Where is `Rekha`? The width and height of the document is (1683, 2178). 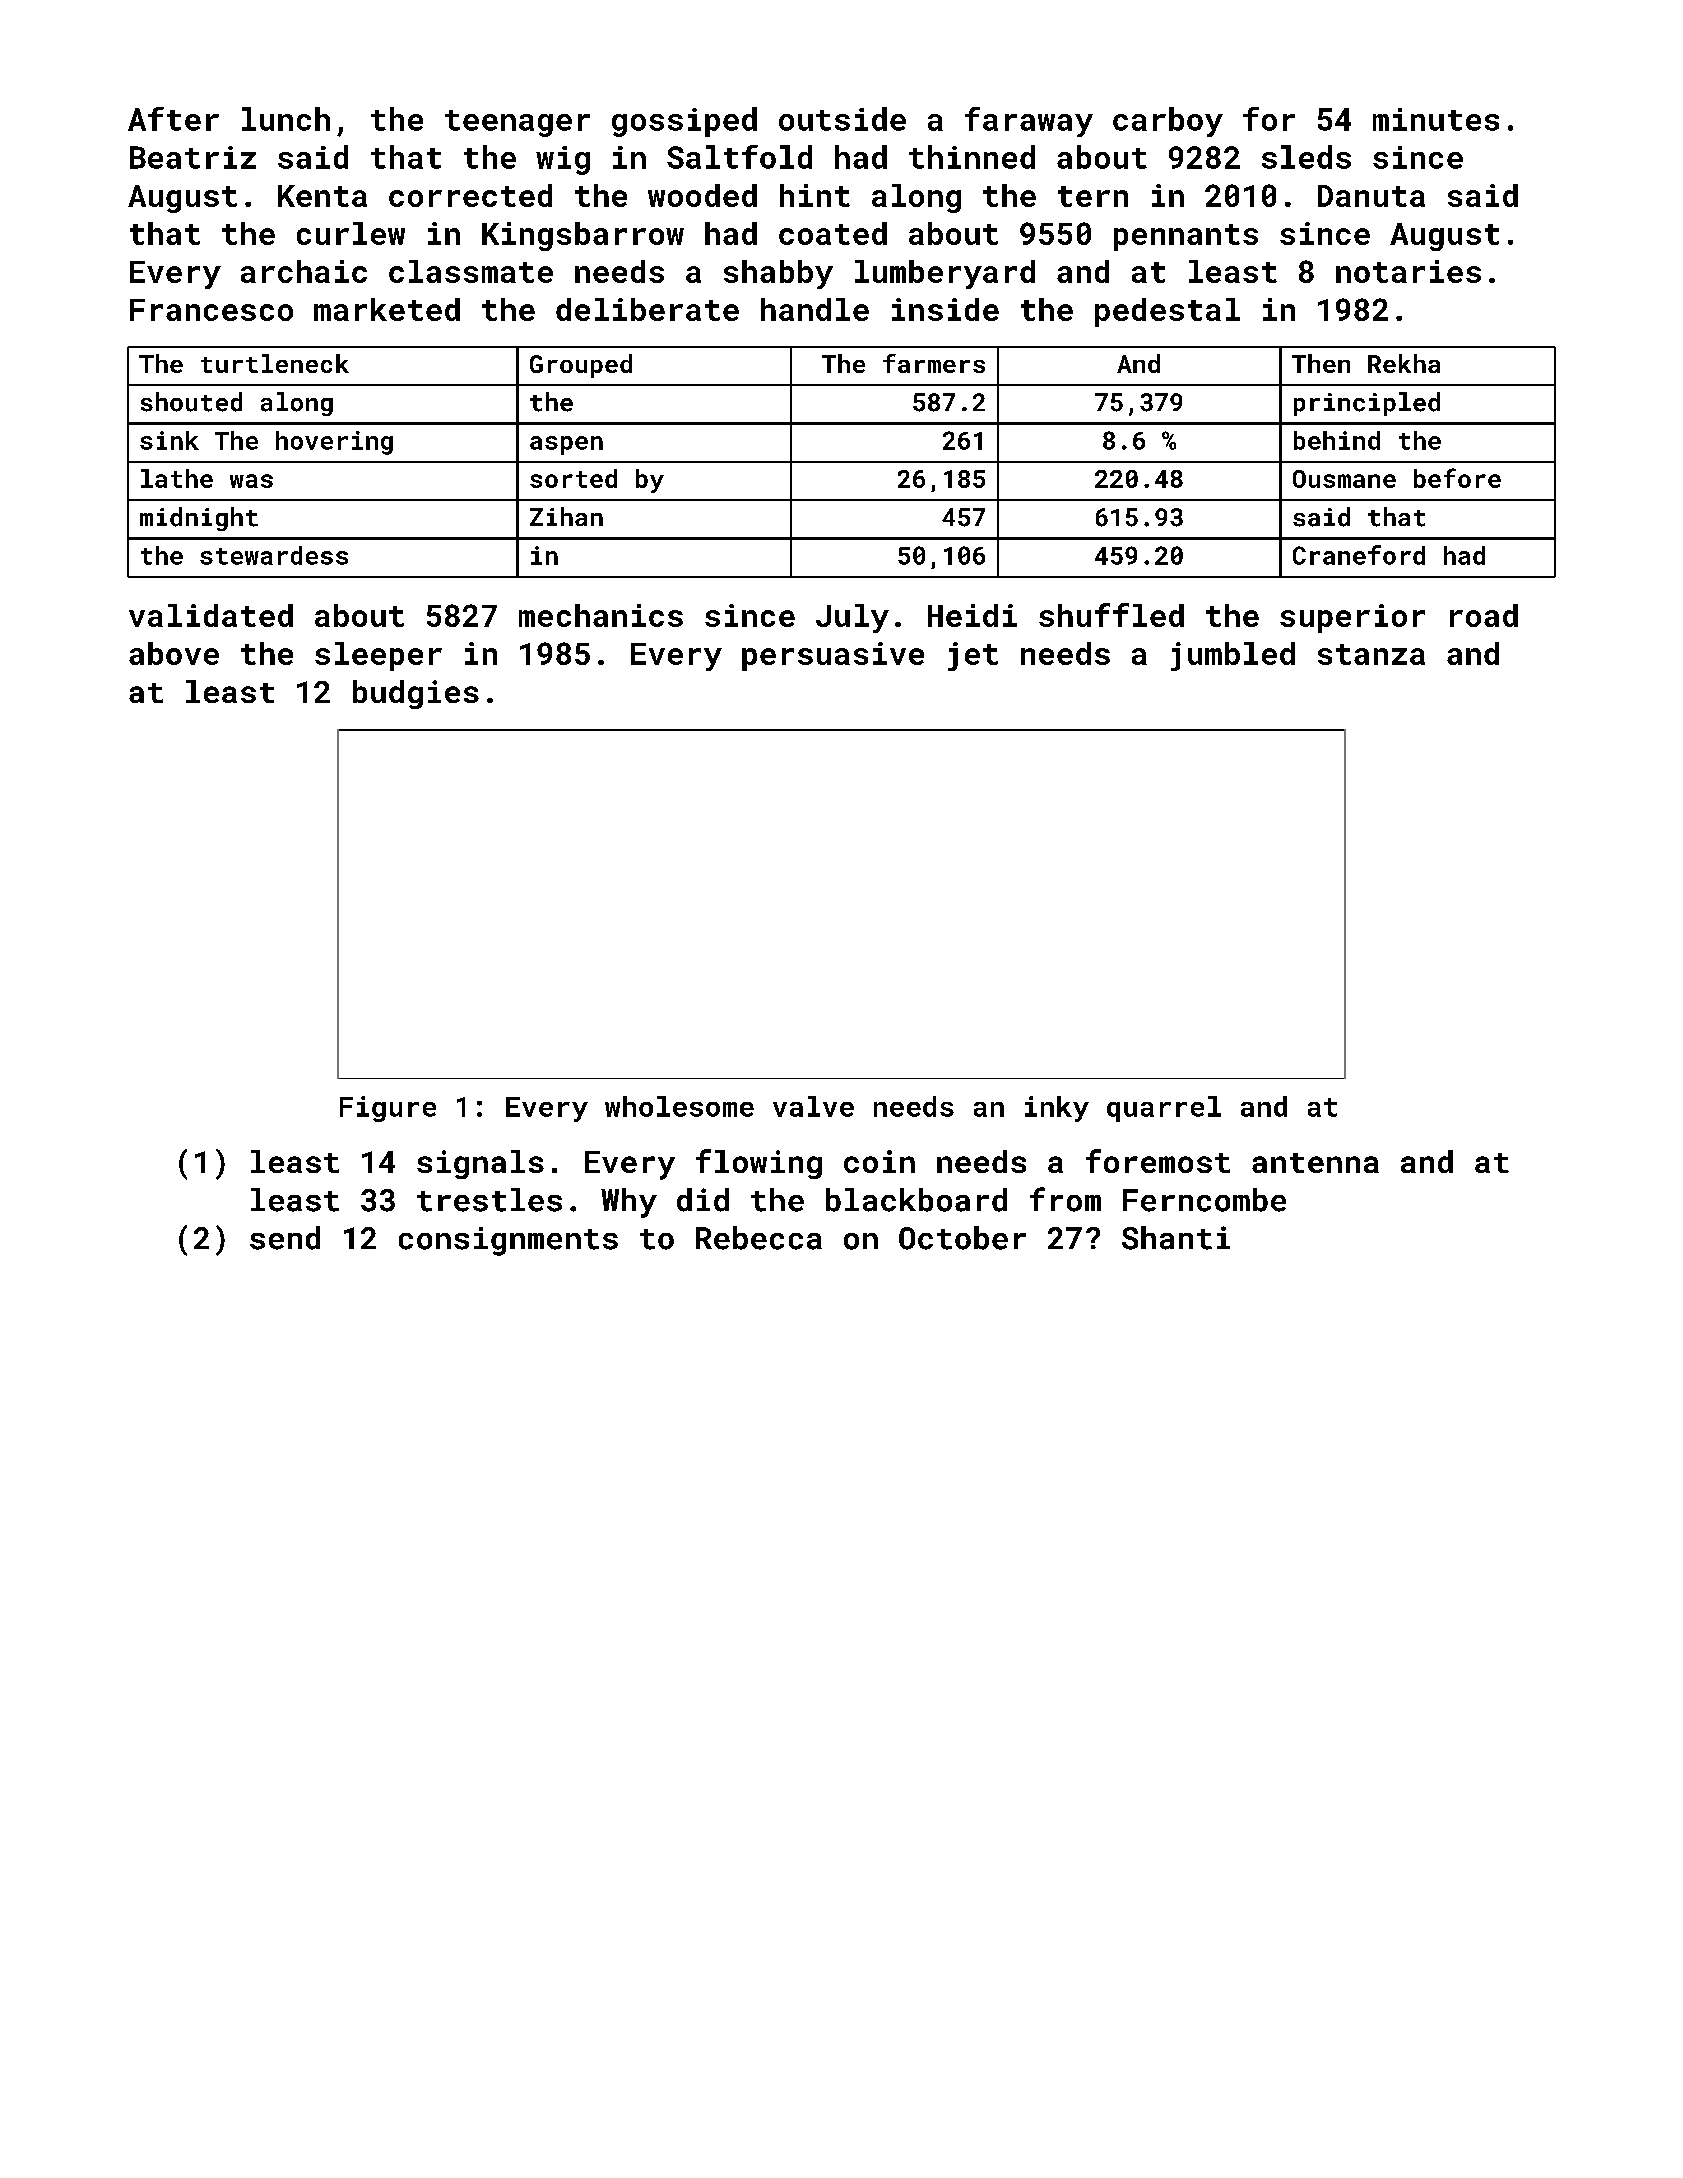
Rekha is located at coordinates (1404, 363).
